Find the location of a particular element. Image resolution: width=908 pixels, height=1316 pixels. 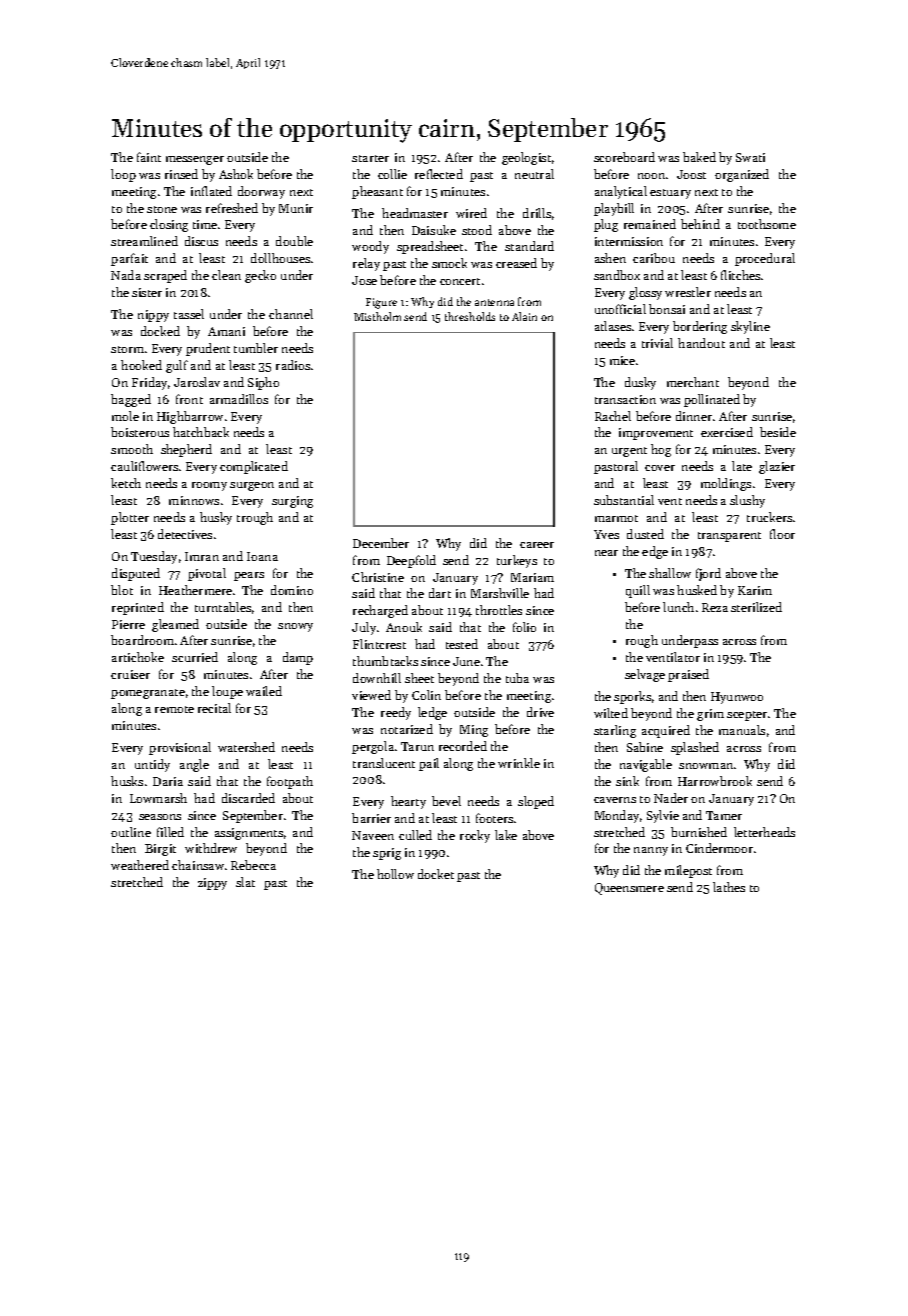

Swati is located at coordinates (750, 157).
